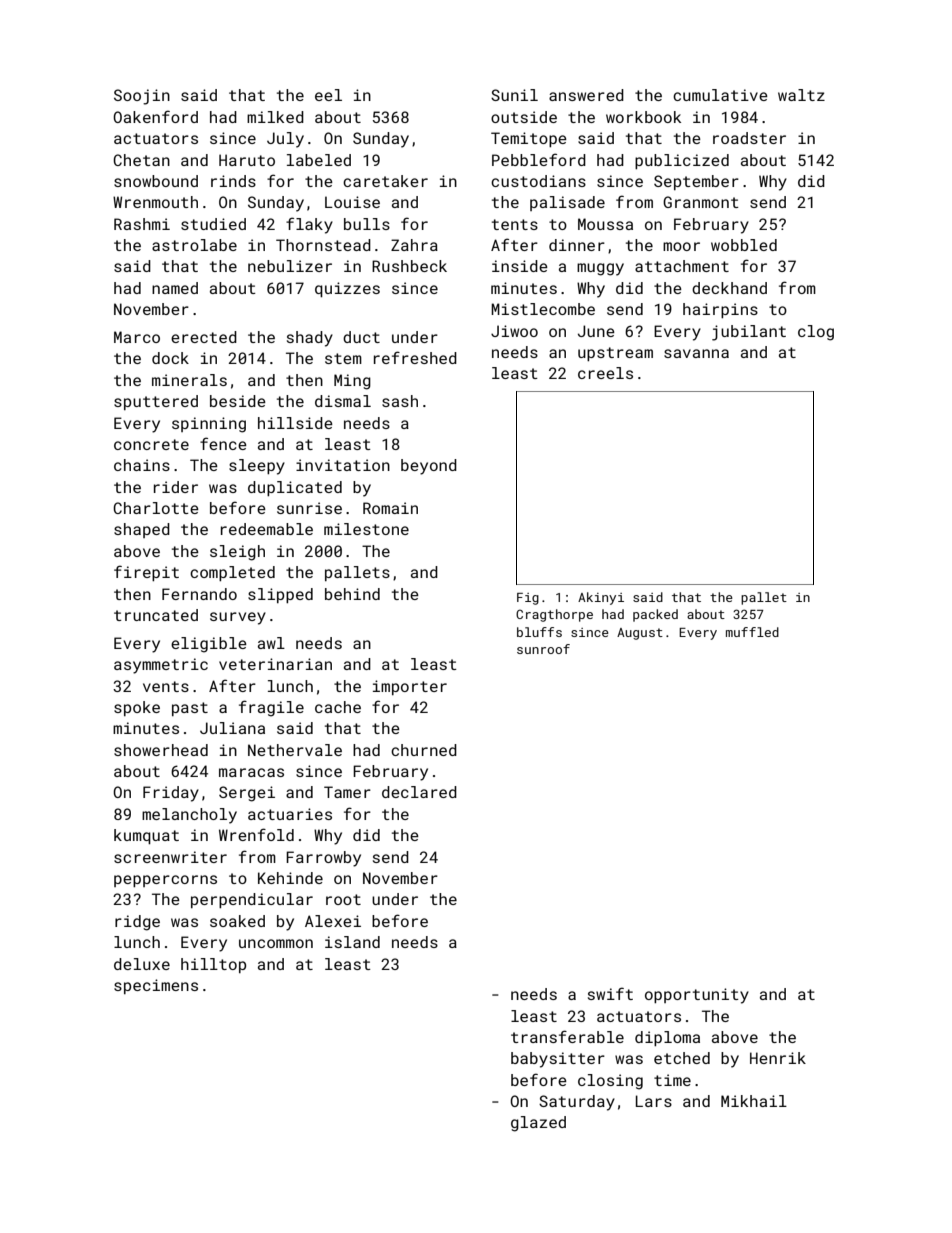 This screenshot has width=952, height=1233. Describe the element at coordinates (156, 986) in the screenshot. I see `specimens` at that location.
